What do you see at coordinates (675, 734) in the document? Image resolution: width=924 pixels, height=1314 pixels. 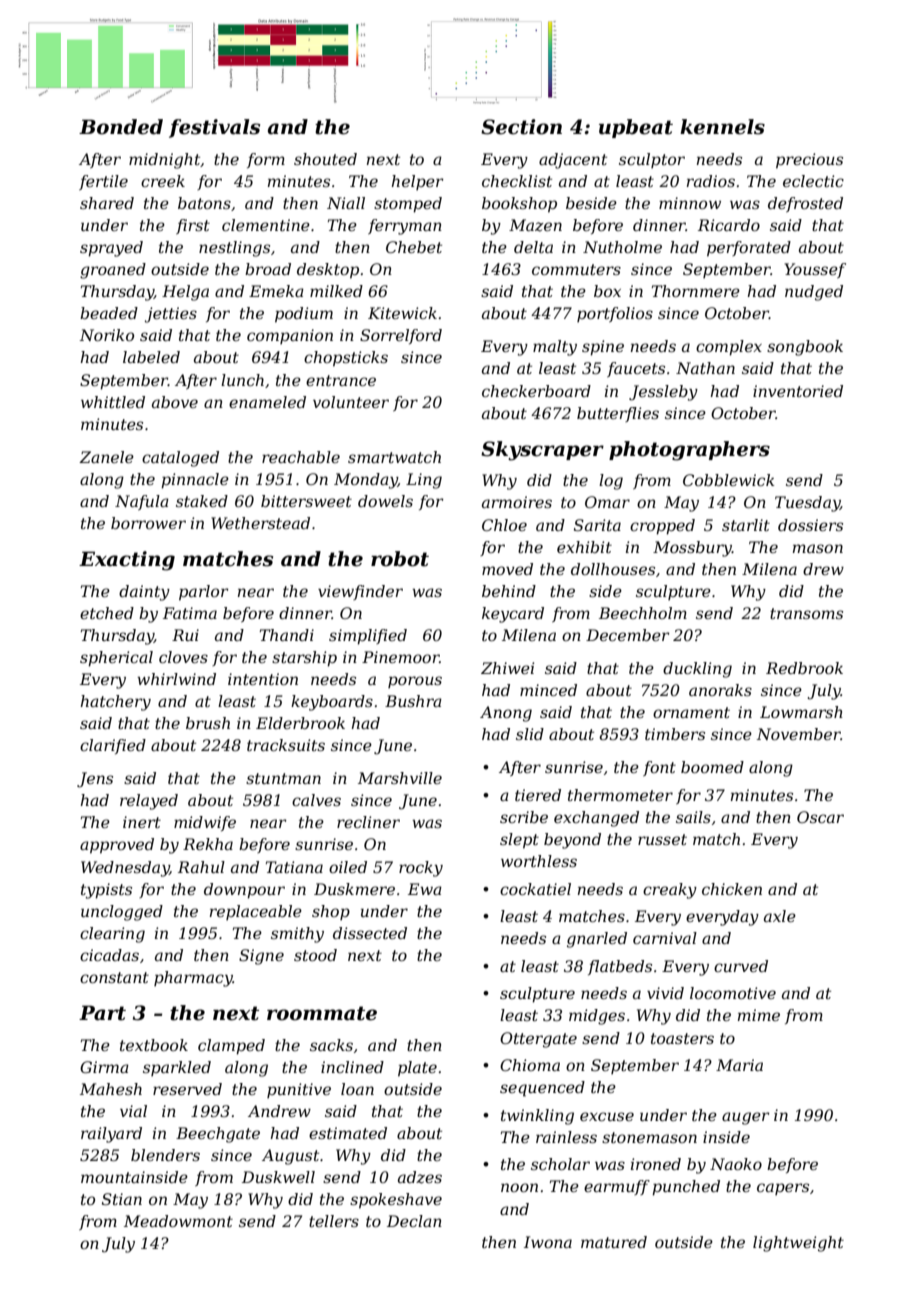 I see `timbers` at bounding box center [675, 734].
